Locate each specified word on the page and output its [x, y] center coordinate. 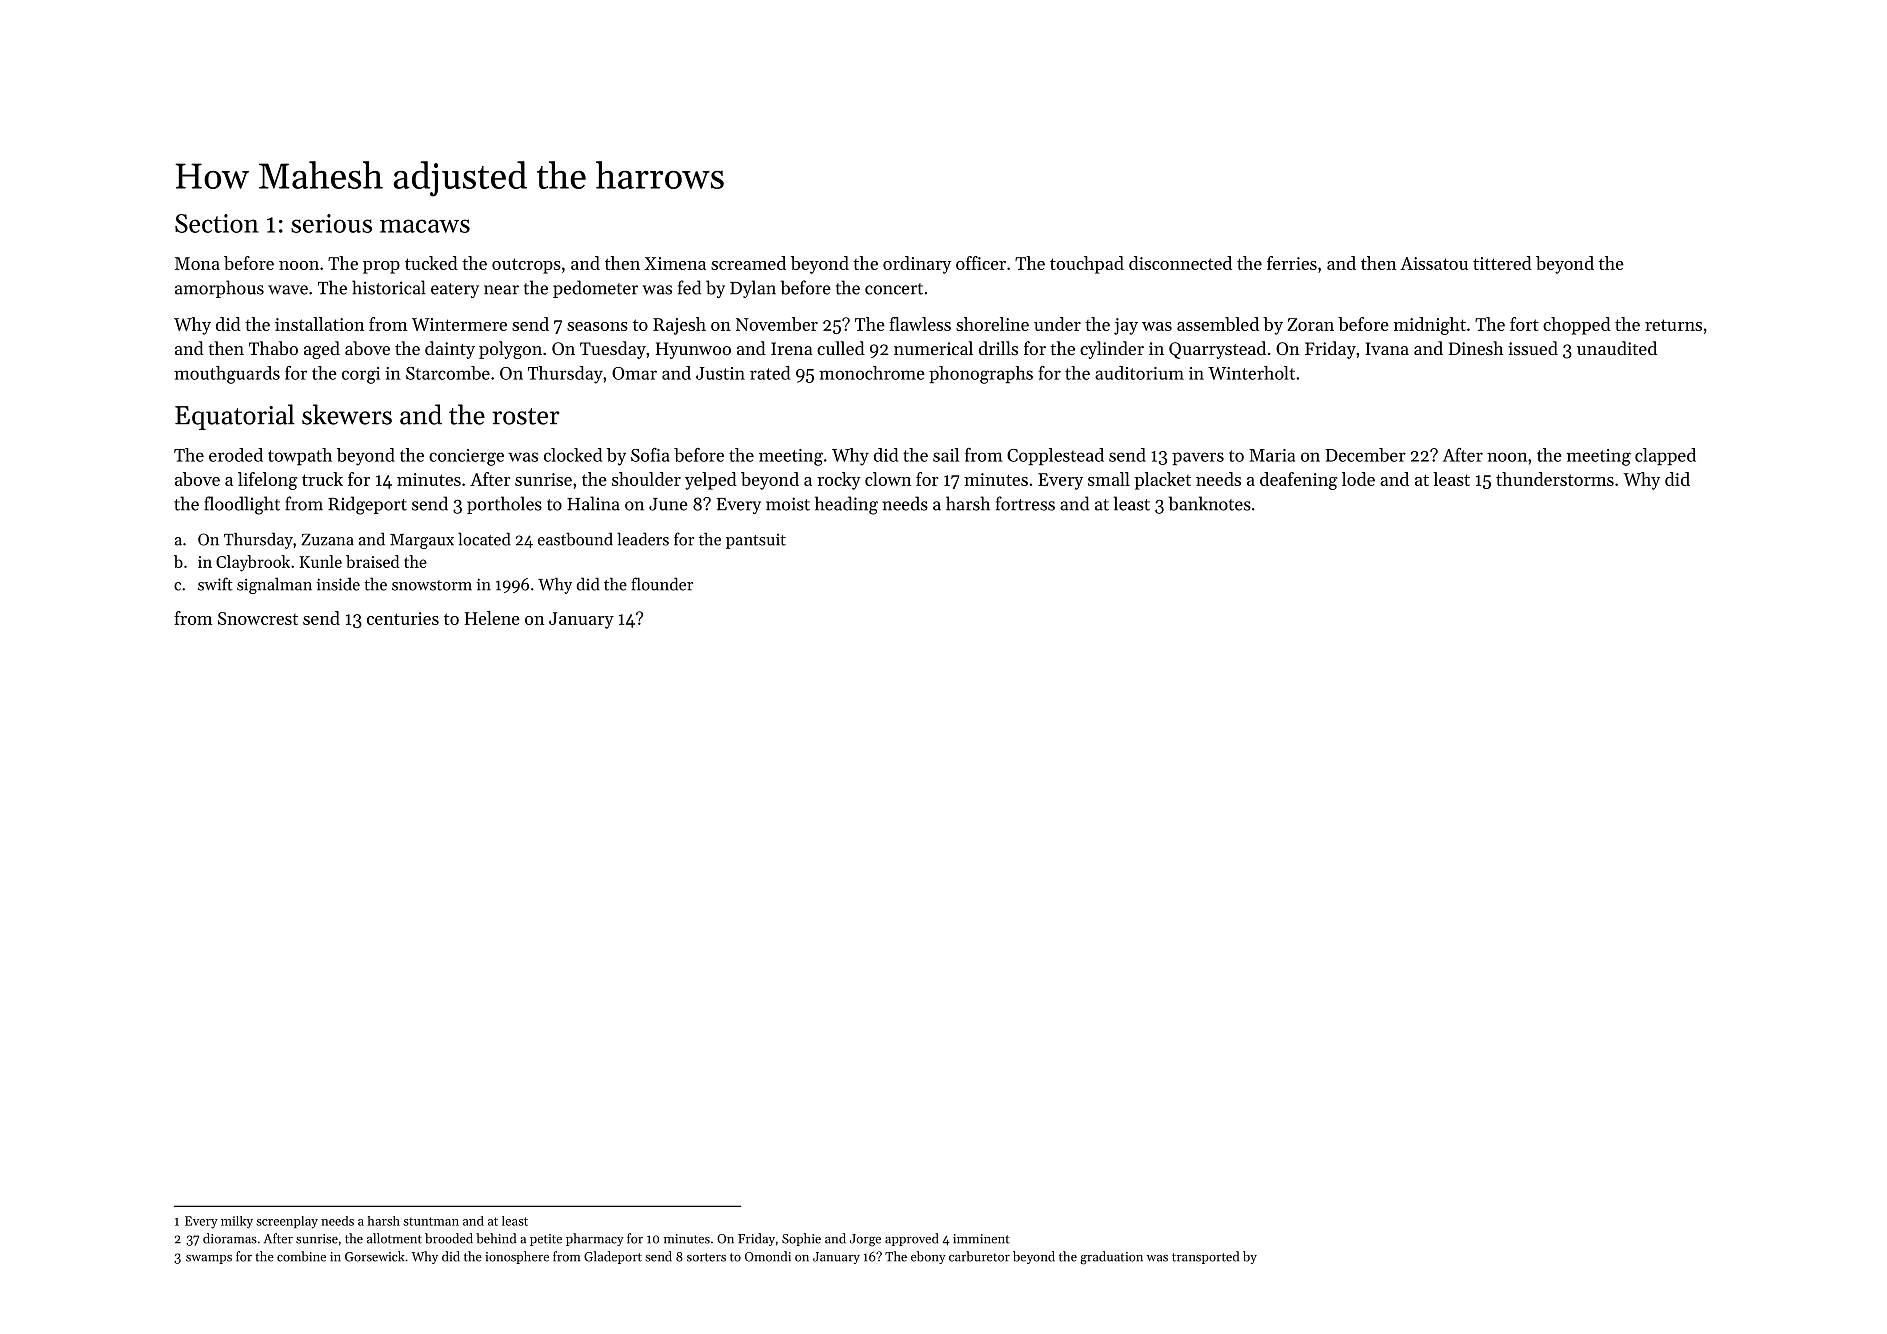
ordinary [917, 265]
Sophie [801, 1239]
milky [237, 1222]
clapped [1665, 456]
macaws [425, 226]
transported [1205, 1257]
